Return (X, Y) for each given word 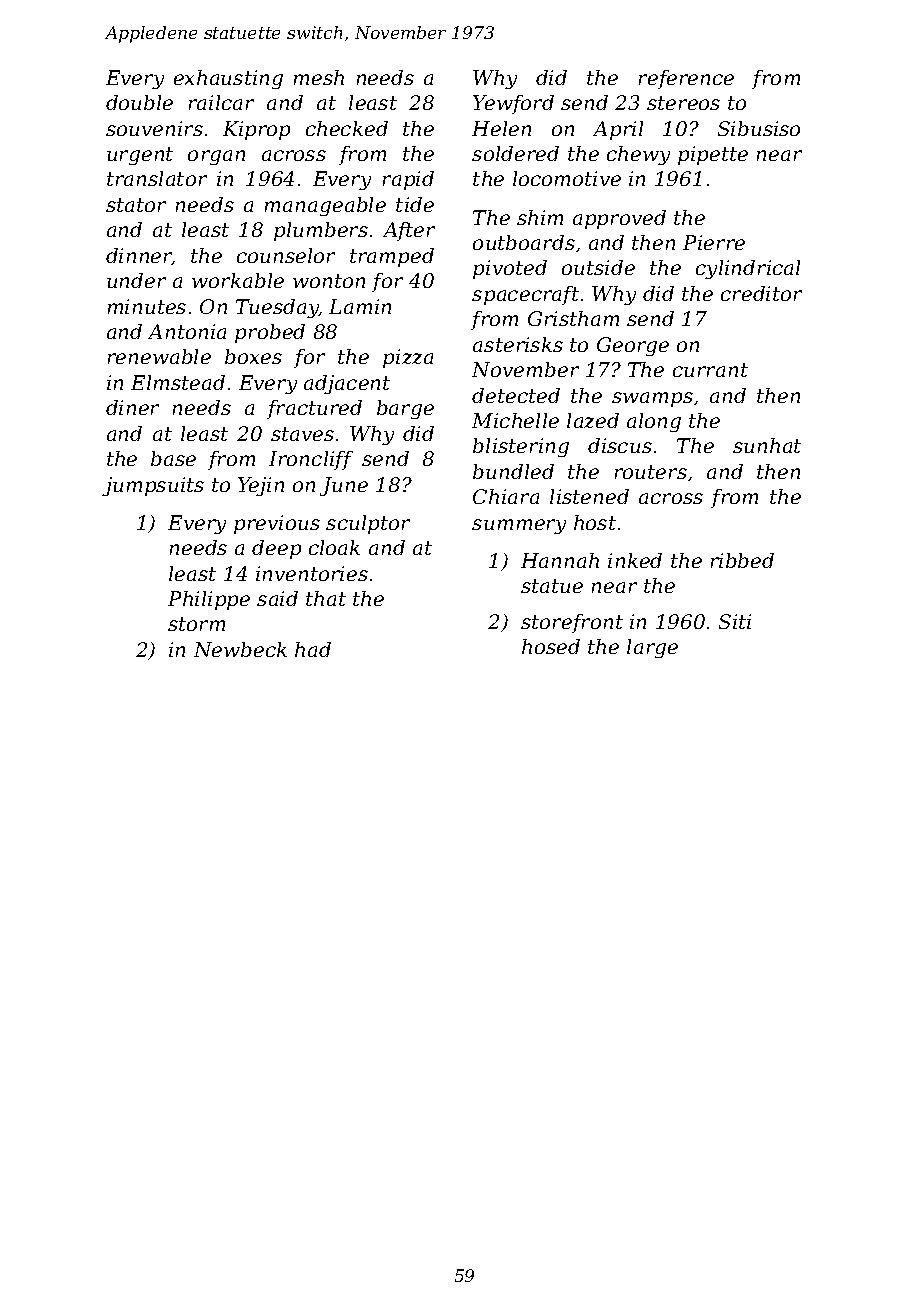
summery (519, 526)
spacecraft (525, 295)
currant (710, 370)
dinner (139, 256)
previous (277, 524)
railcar (221, 102)
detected (516, 395)
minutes (147, 306)
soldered (515, 153)
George (633, 346)
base (173, 458)
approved (619, 219)
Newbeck (240, 649)
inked (635, 560)
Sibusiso (759, 128)
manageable (325, 206)
